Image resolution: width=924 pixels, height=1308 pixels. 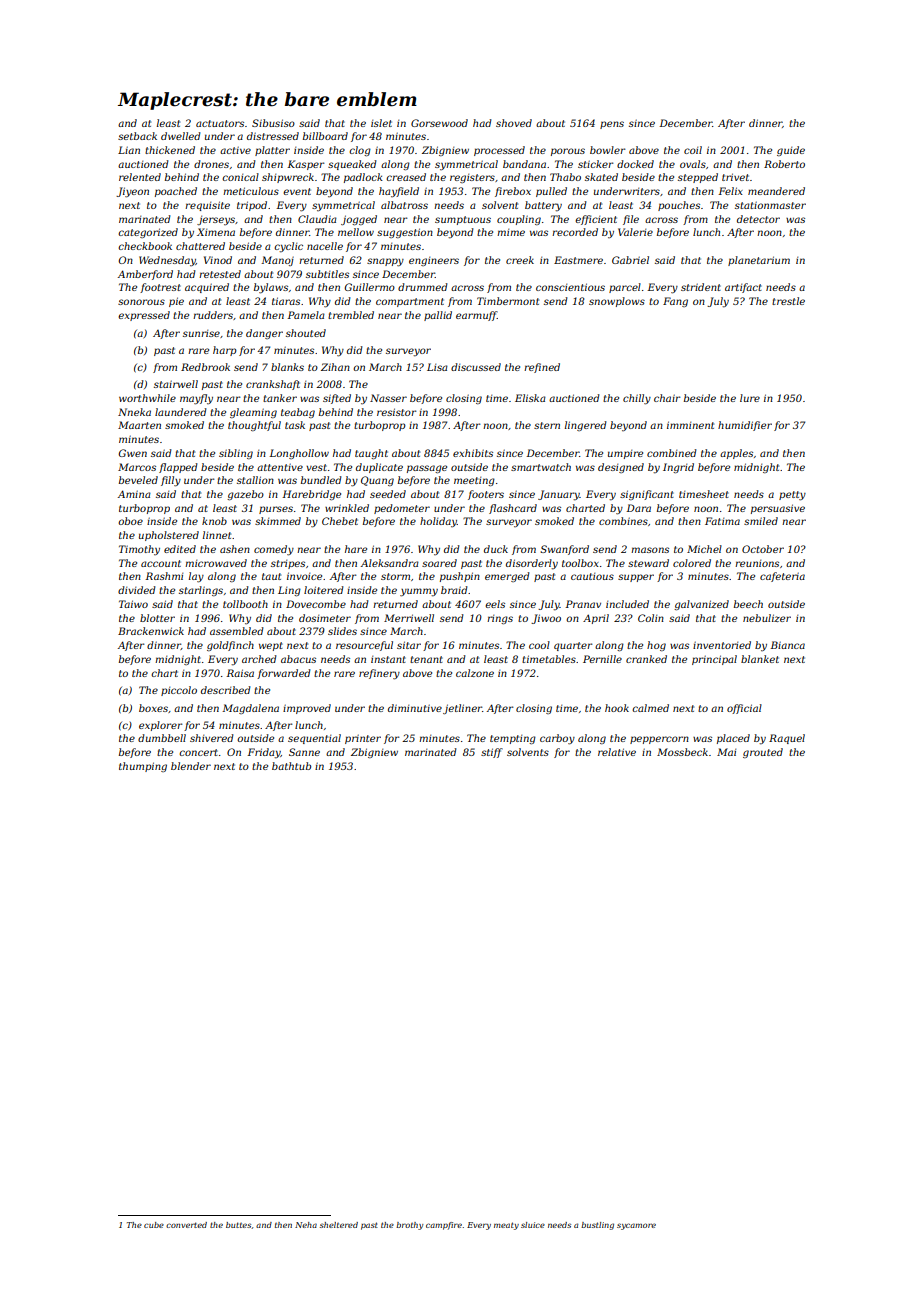 What do you see at coordinates (238, 1225) in the screenshot?
I see `buttes` at bounding box center [238, 1225].
